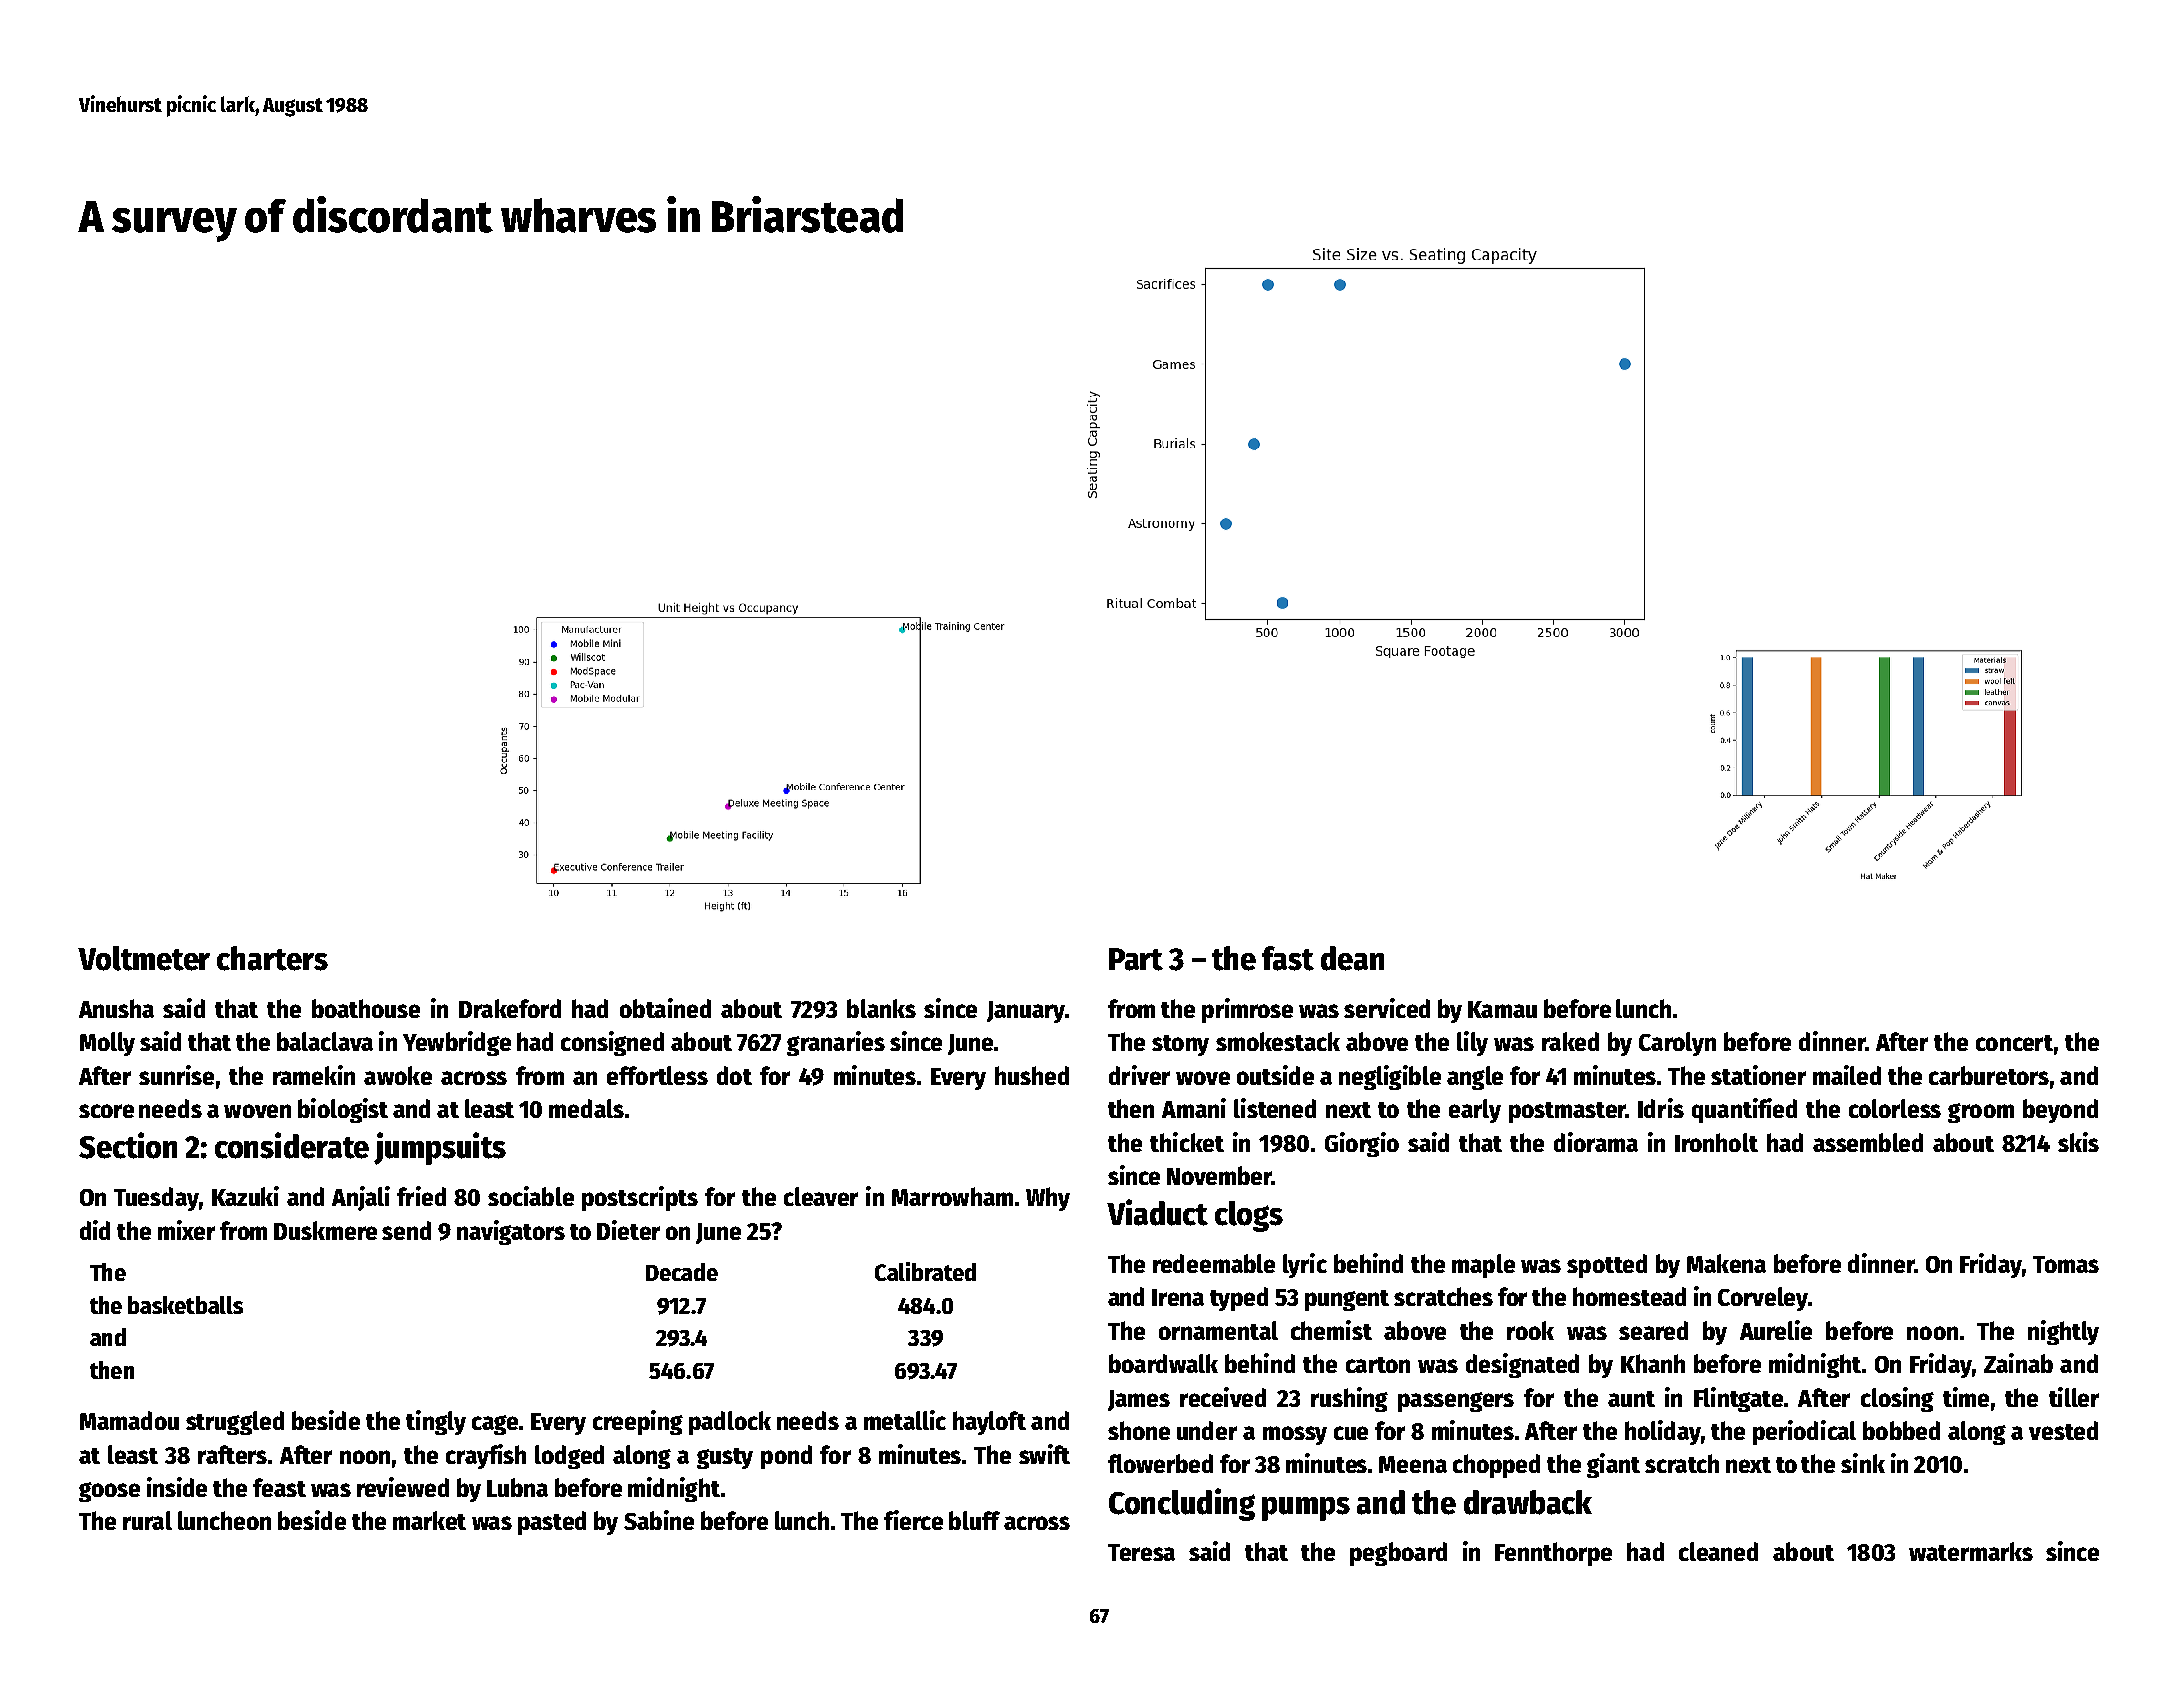 The image size is (2178, 1683). Describe the element at coordinates (1726, 1263) in the screenshot. I see `Makena` at that location.
